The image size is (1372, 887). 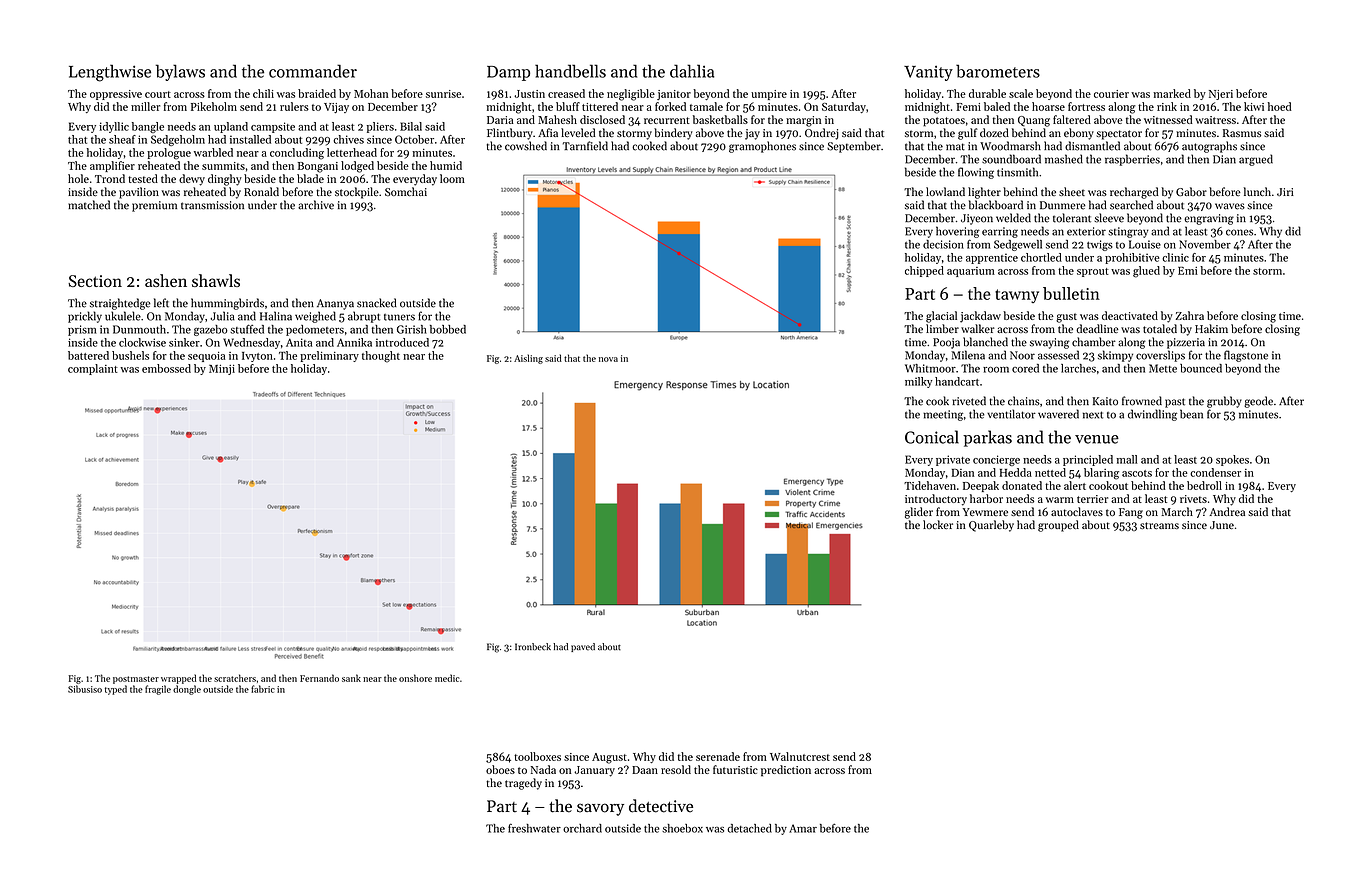 What do you see at coordinates (769, 95) in the image?
I see `umpire` at bounding box center [769, 95].
